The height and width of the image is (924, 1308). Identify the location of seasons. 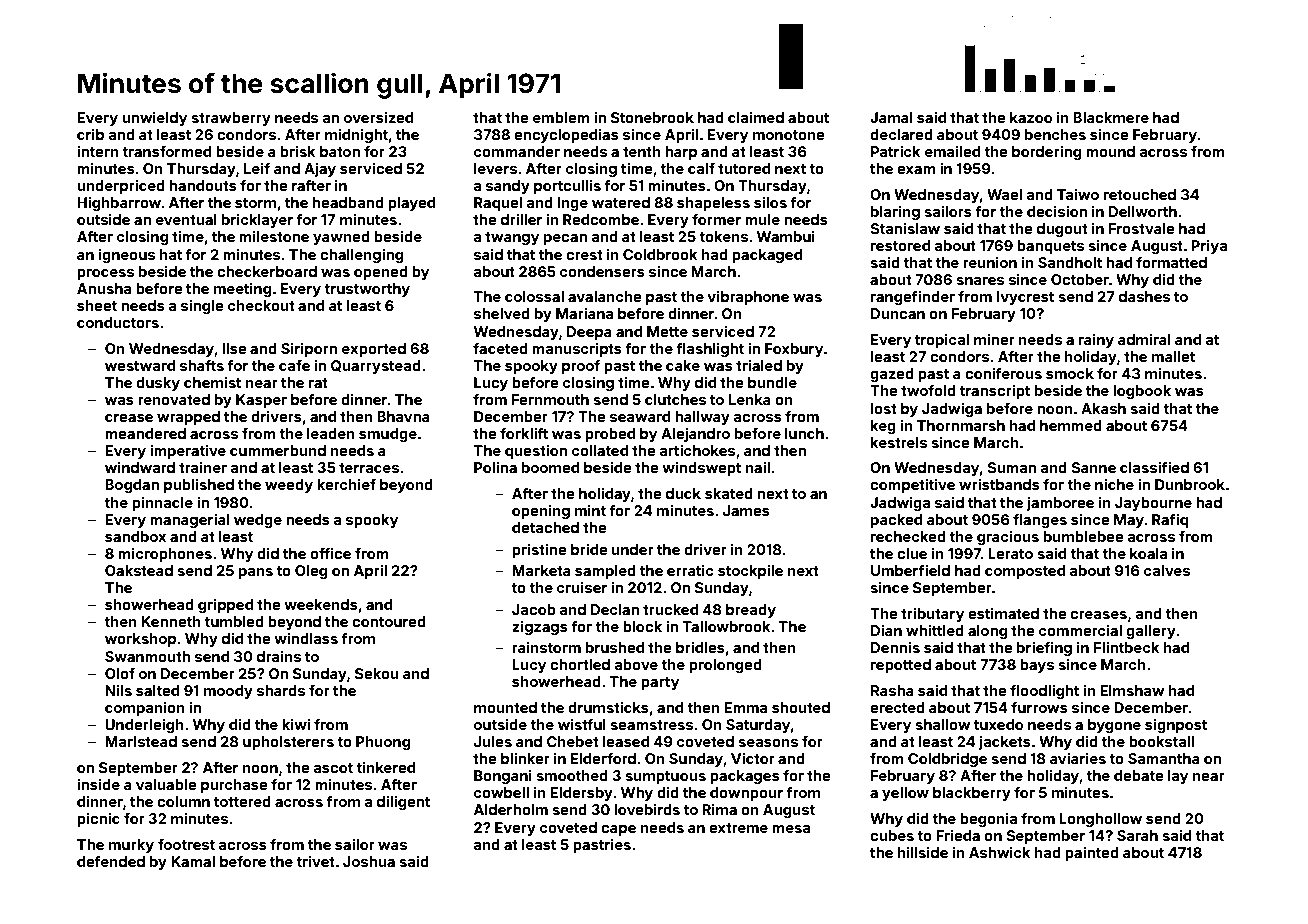
(768, 743).
